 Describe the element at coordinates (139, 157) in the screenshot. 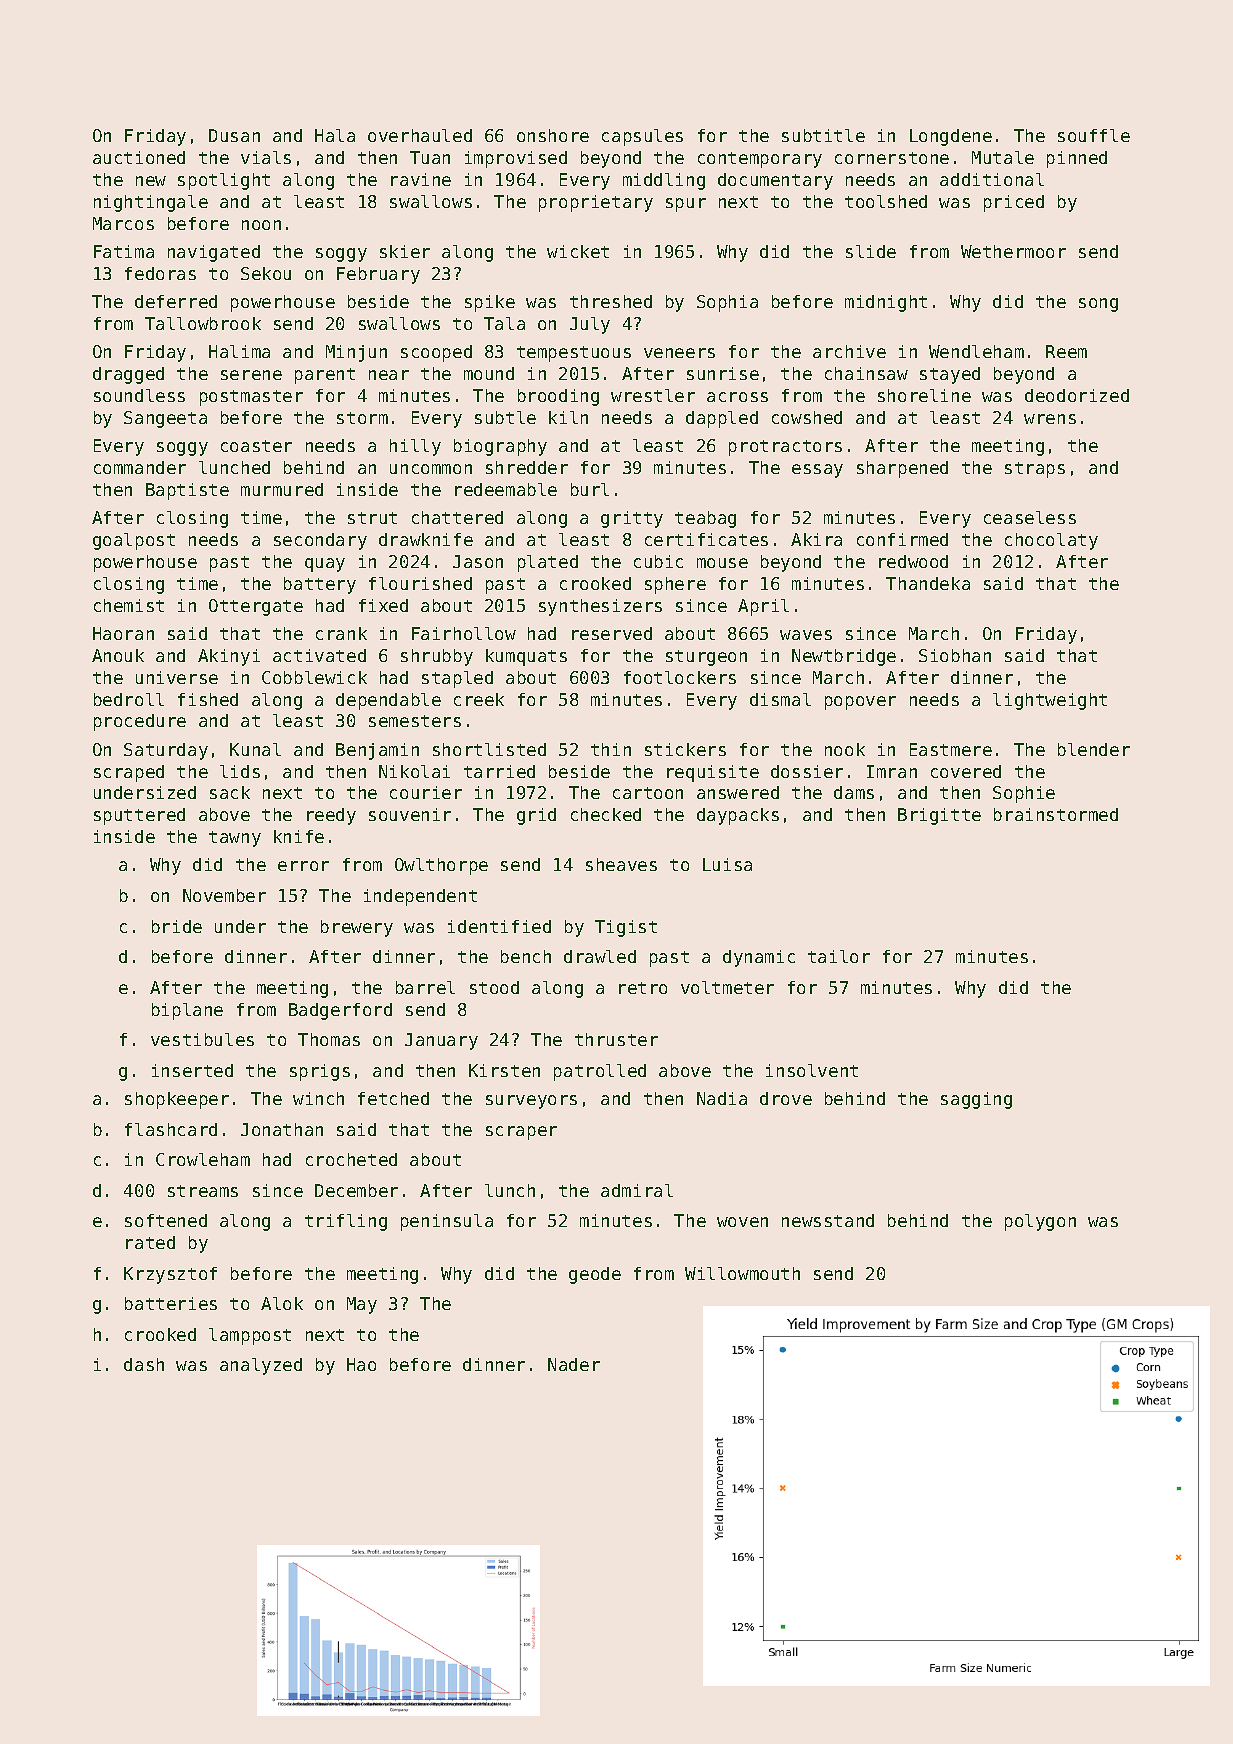

I see `auctioned` at that location.
